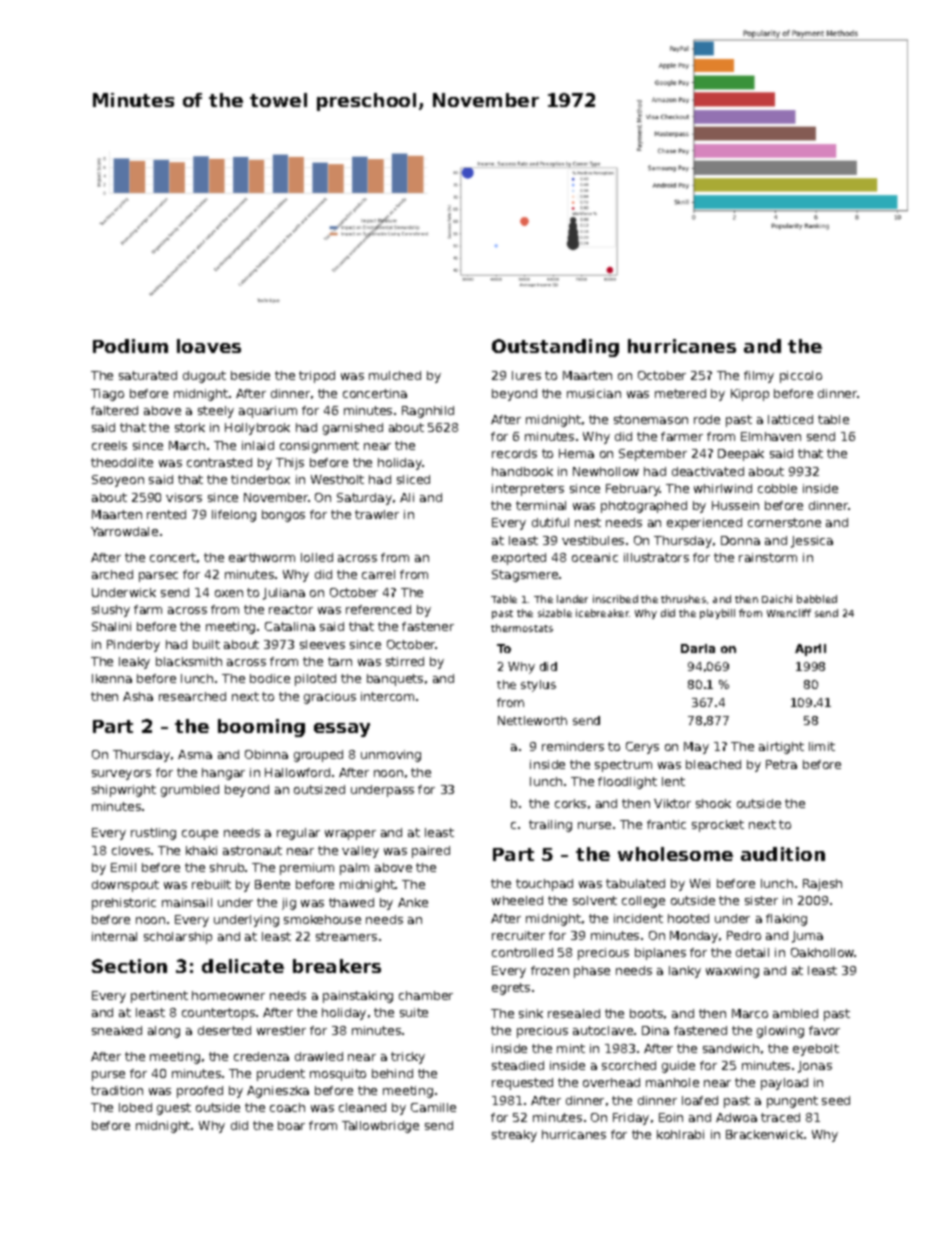 This screenshot has height=1233, width=952. What do you see at coordinates (522, 471) in the screenshot?
I see `handbook` at bounding box center [522, 471].
